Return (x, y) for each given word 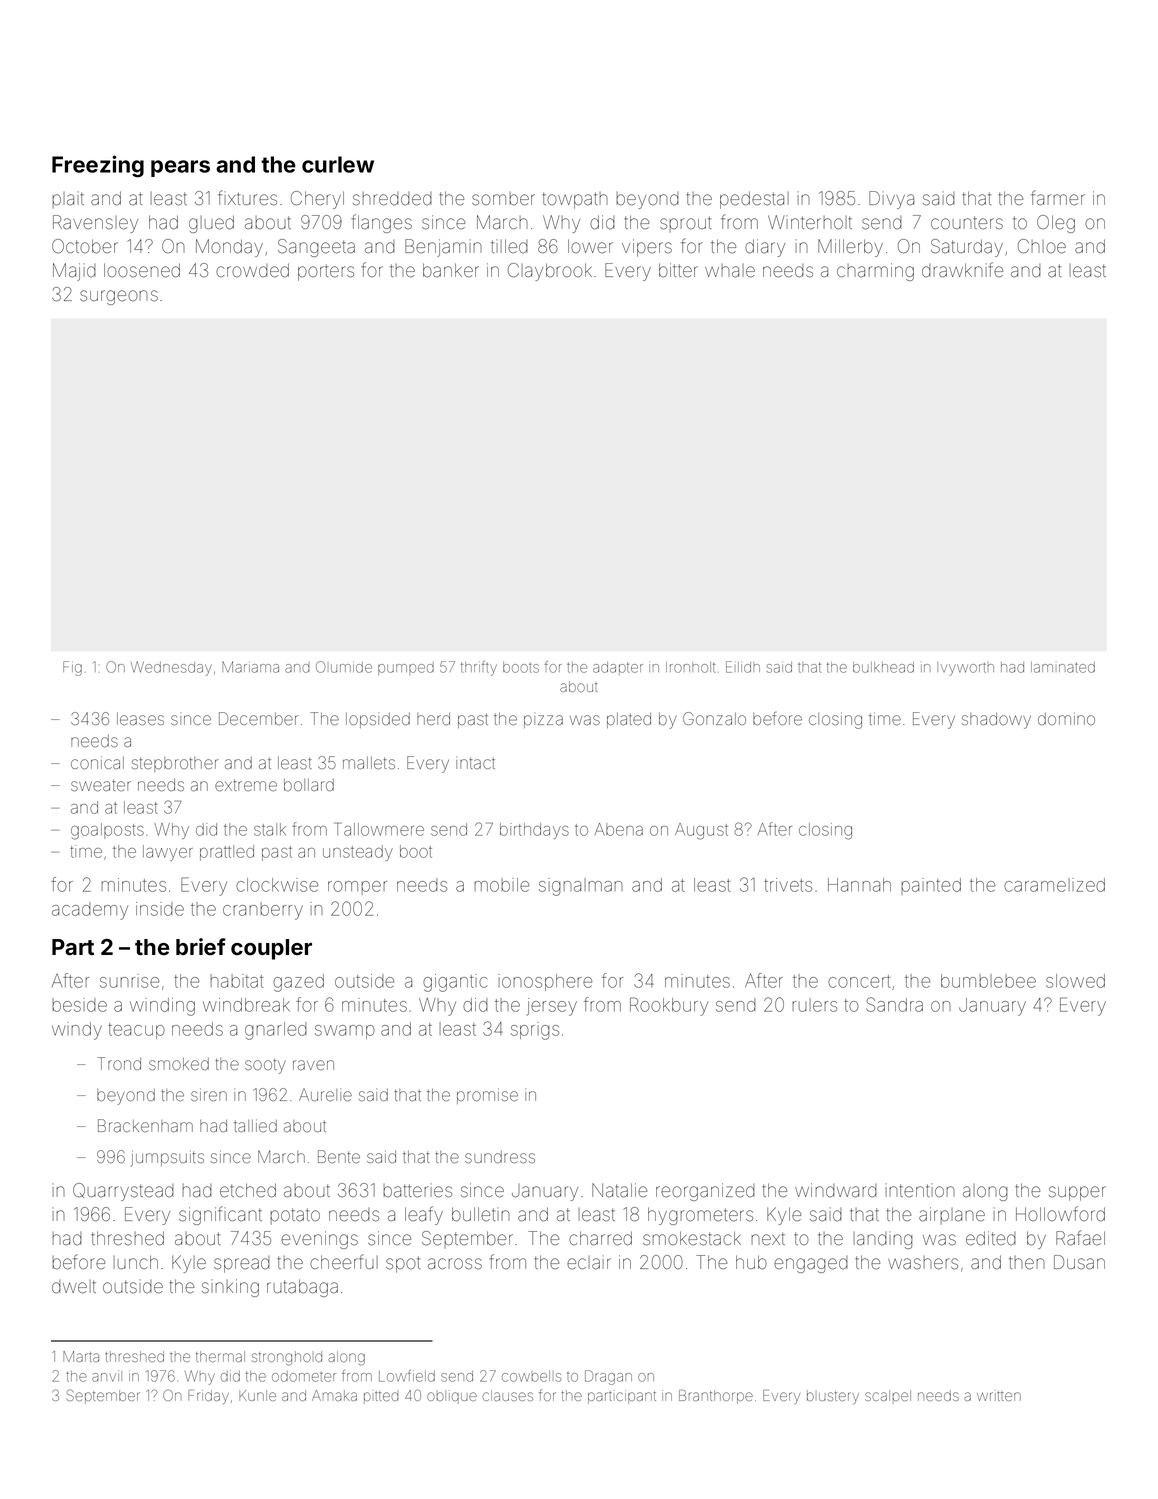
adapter (618, 668)
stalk (270, 829)
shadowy (996, 721)
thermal (220, 1356)
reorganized (705, 1192)
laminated (1063, 667)
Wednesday (171, 668)
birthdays (534, 831)
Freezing (98, 166)
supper (1077, 1193)
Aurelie (325, 1094)
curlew (338, 164)
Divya (891, 200)
